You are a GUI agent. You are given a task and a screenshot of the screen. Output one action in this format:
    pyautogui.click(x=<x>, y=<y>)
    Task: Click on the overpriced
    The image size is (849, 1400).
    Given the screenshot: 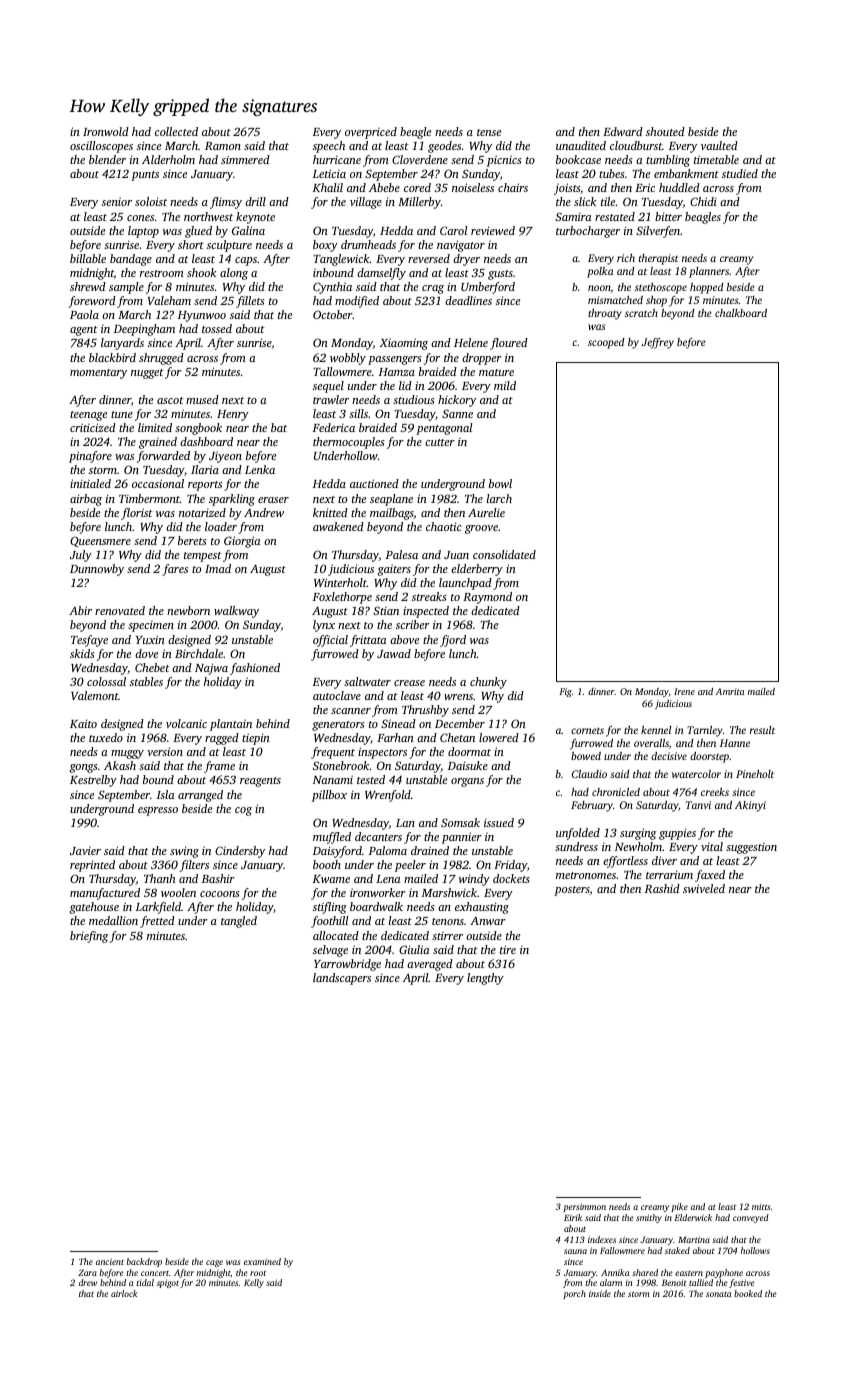 What is the action you would take?
    pyautogui.click(x=371, y=133)
